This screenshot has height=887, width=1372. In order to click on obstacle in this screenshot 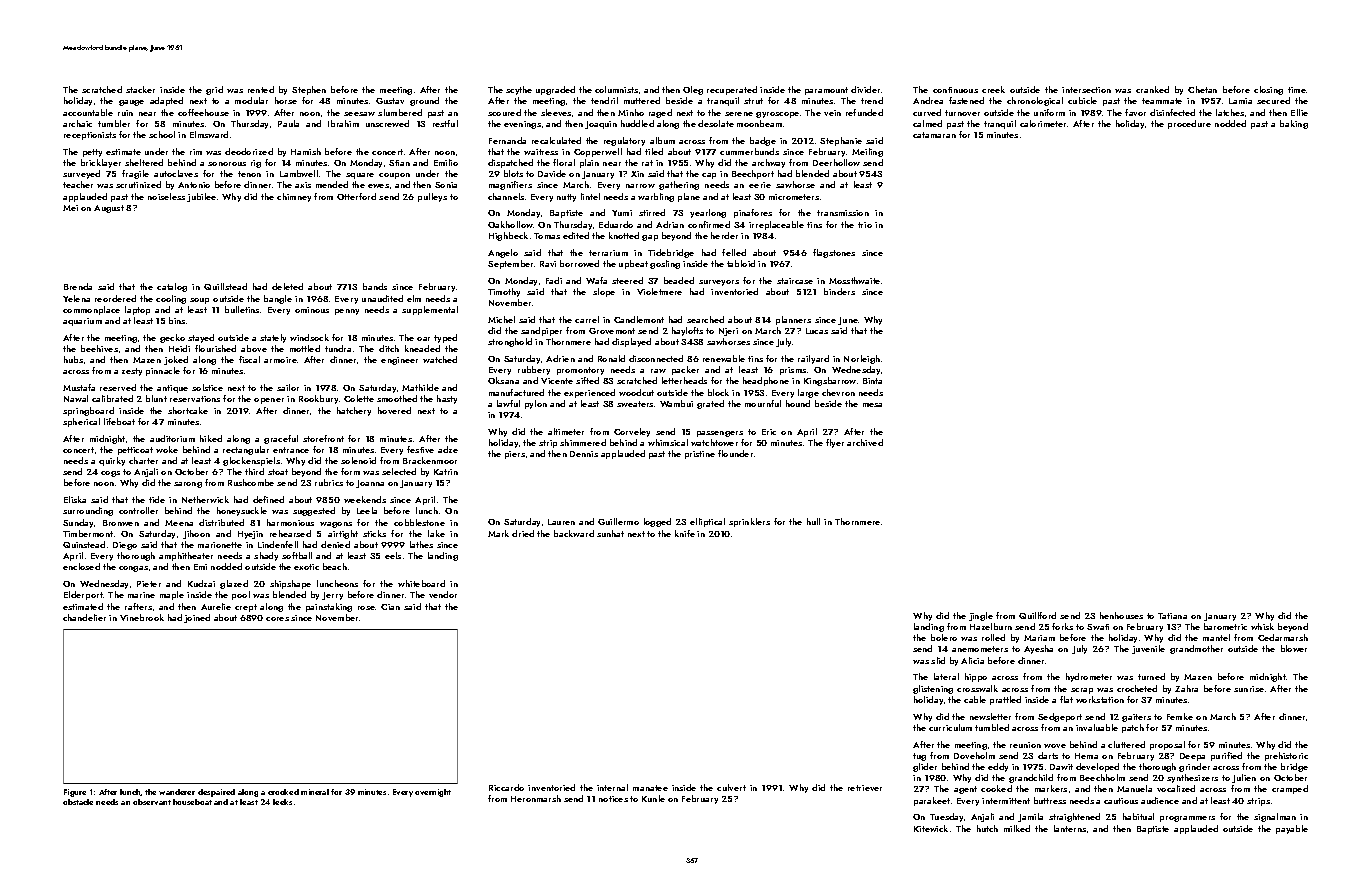, I will do `click(78, 802)`.
